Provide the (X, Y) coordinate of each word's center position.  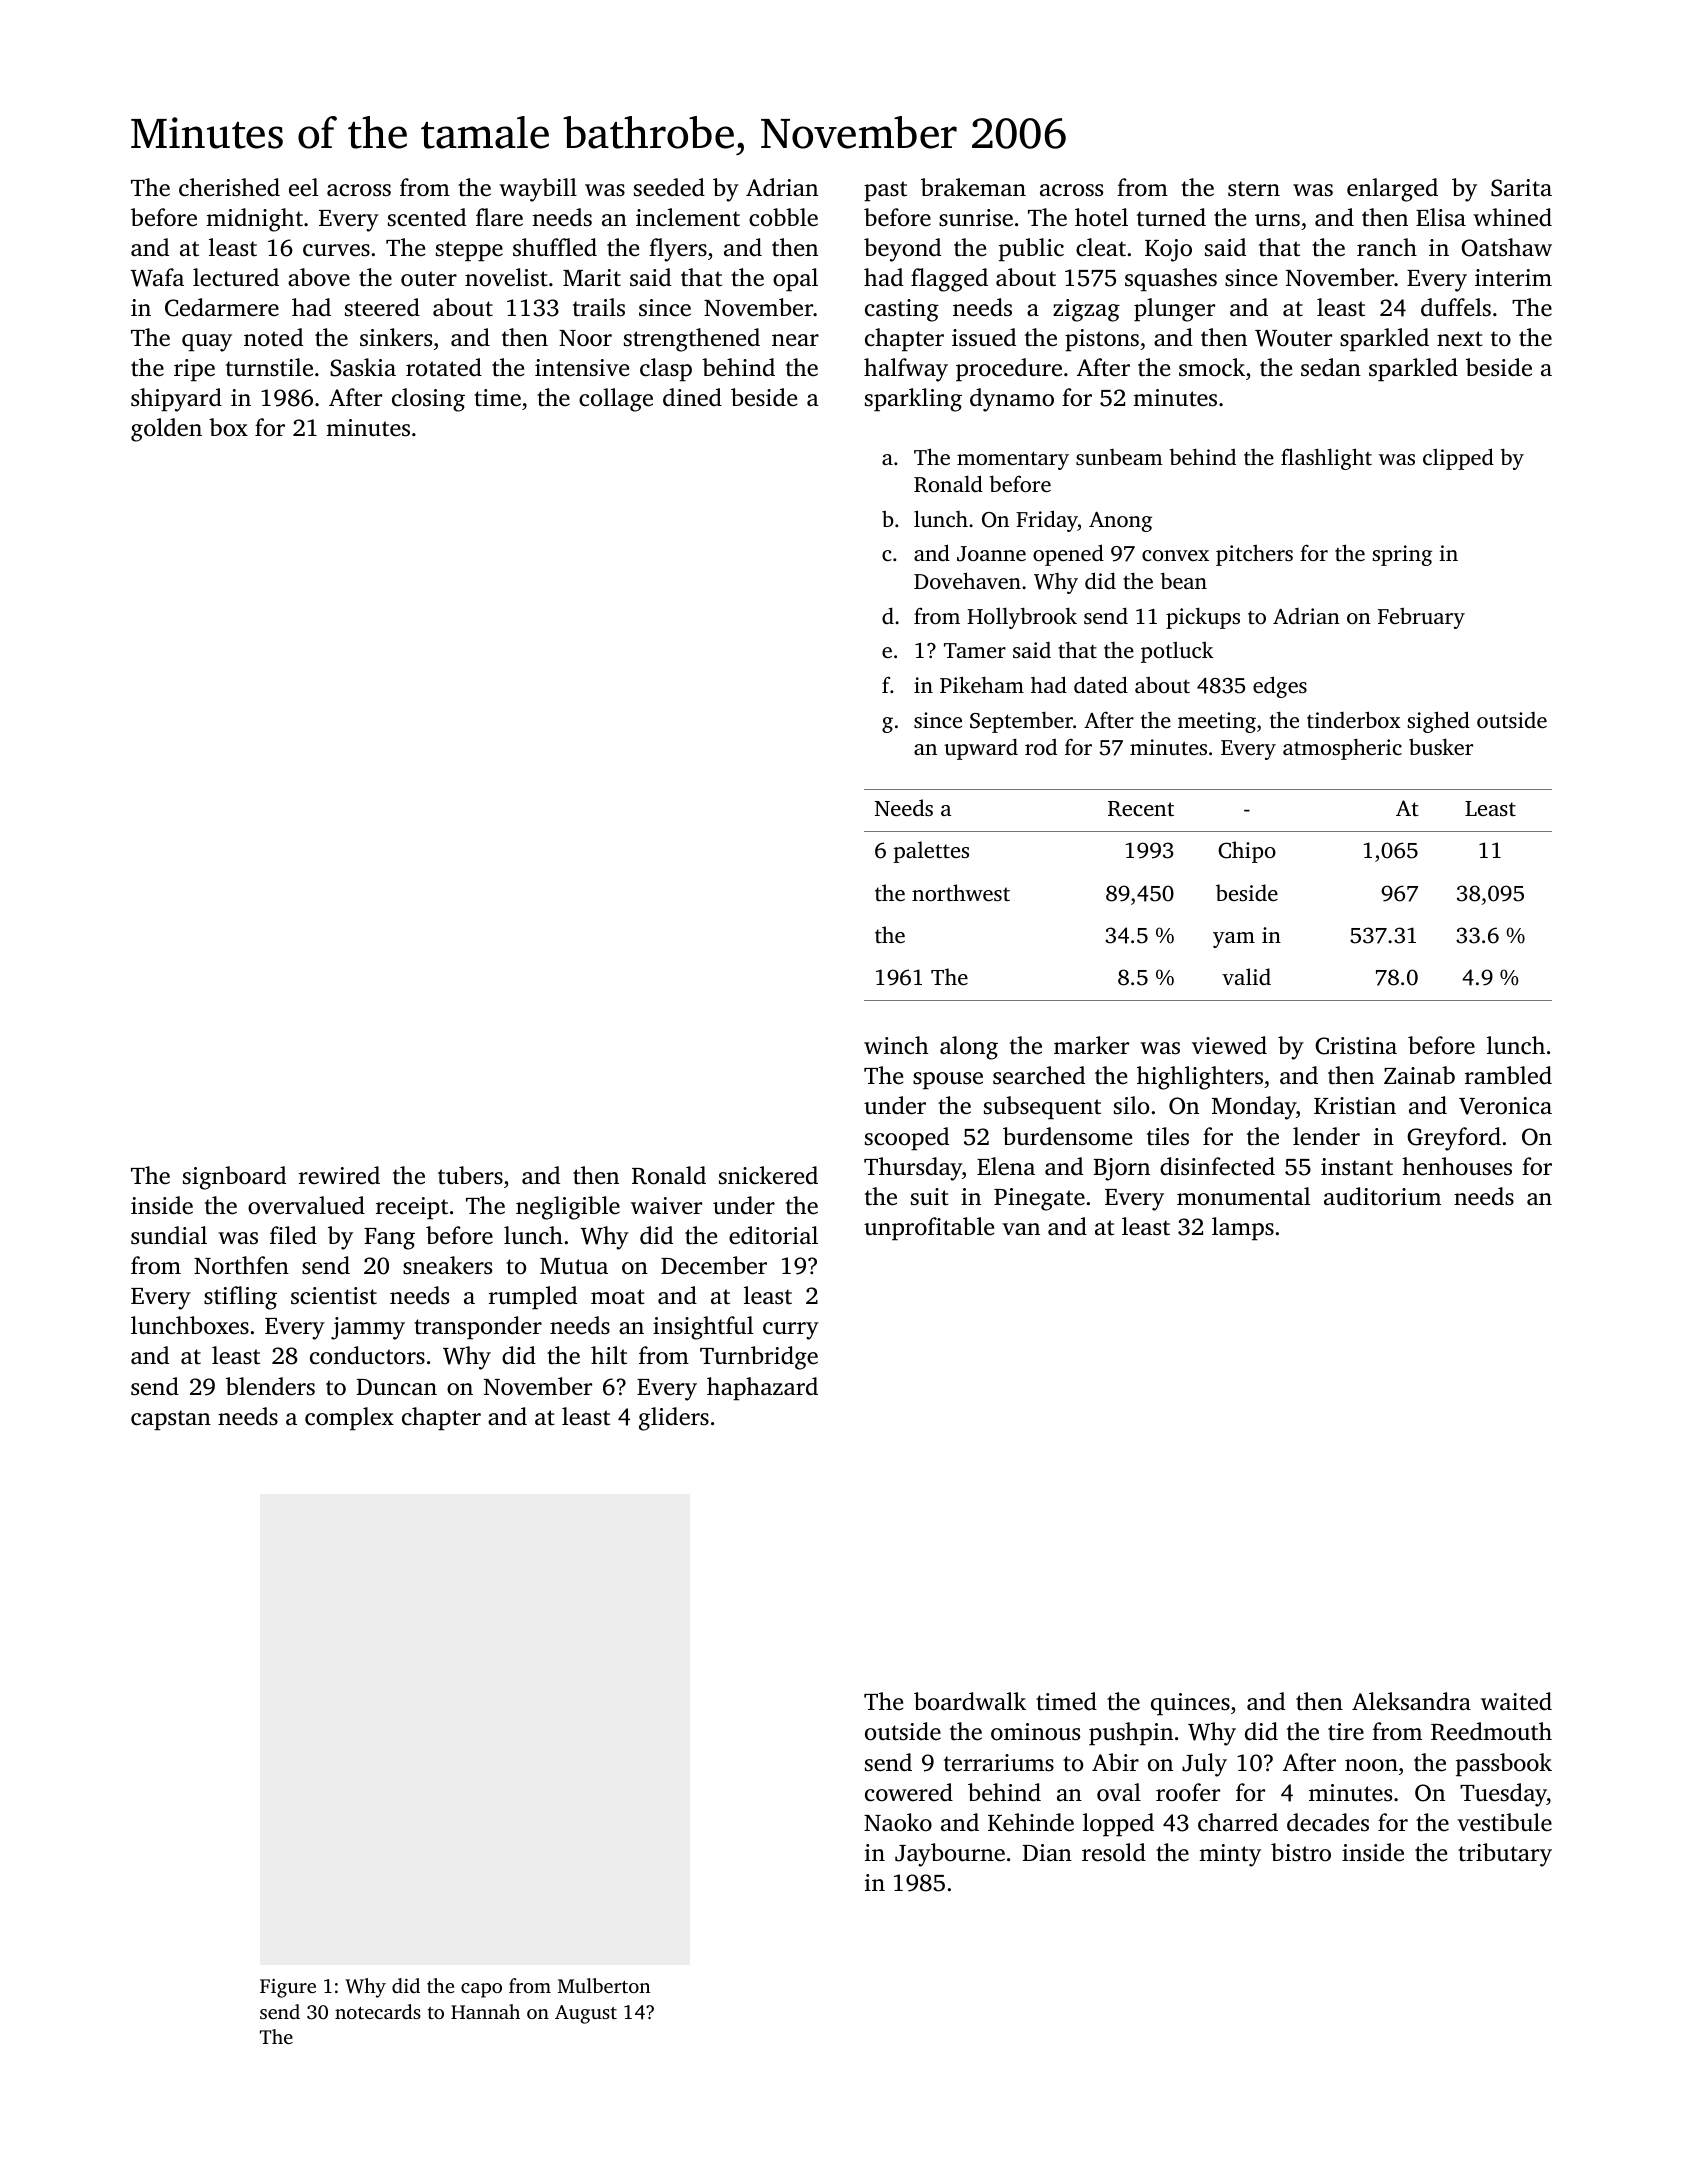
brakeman (973, 187)
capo (481, 1990)
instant (1357, 1167)
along (969, 1048)
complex (349, 1419)
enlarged (1392, 190)
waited (1516, 1701)
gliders (674, 1419)
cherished (229, 187)
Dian (1047, 1852)
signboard (234, 1178)
